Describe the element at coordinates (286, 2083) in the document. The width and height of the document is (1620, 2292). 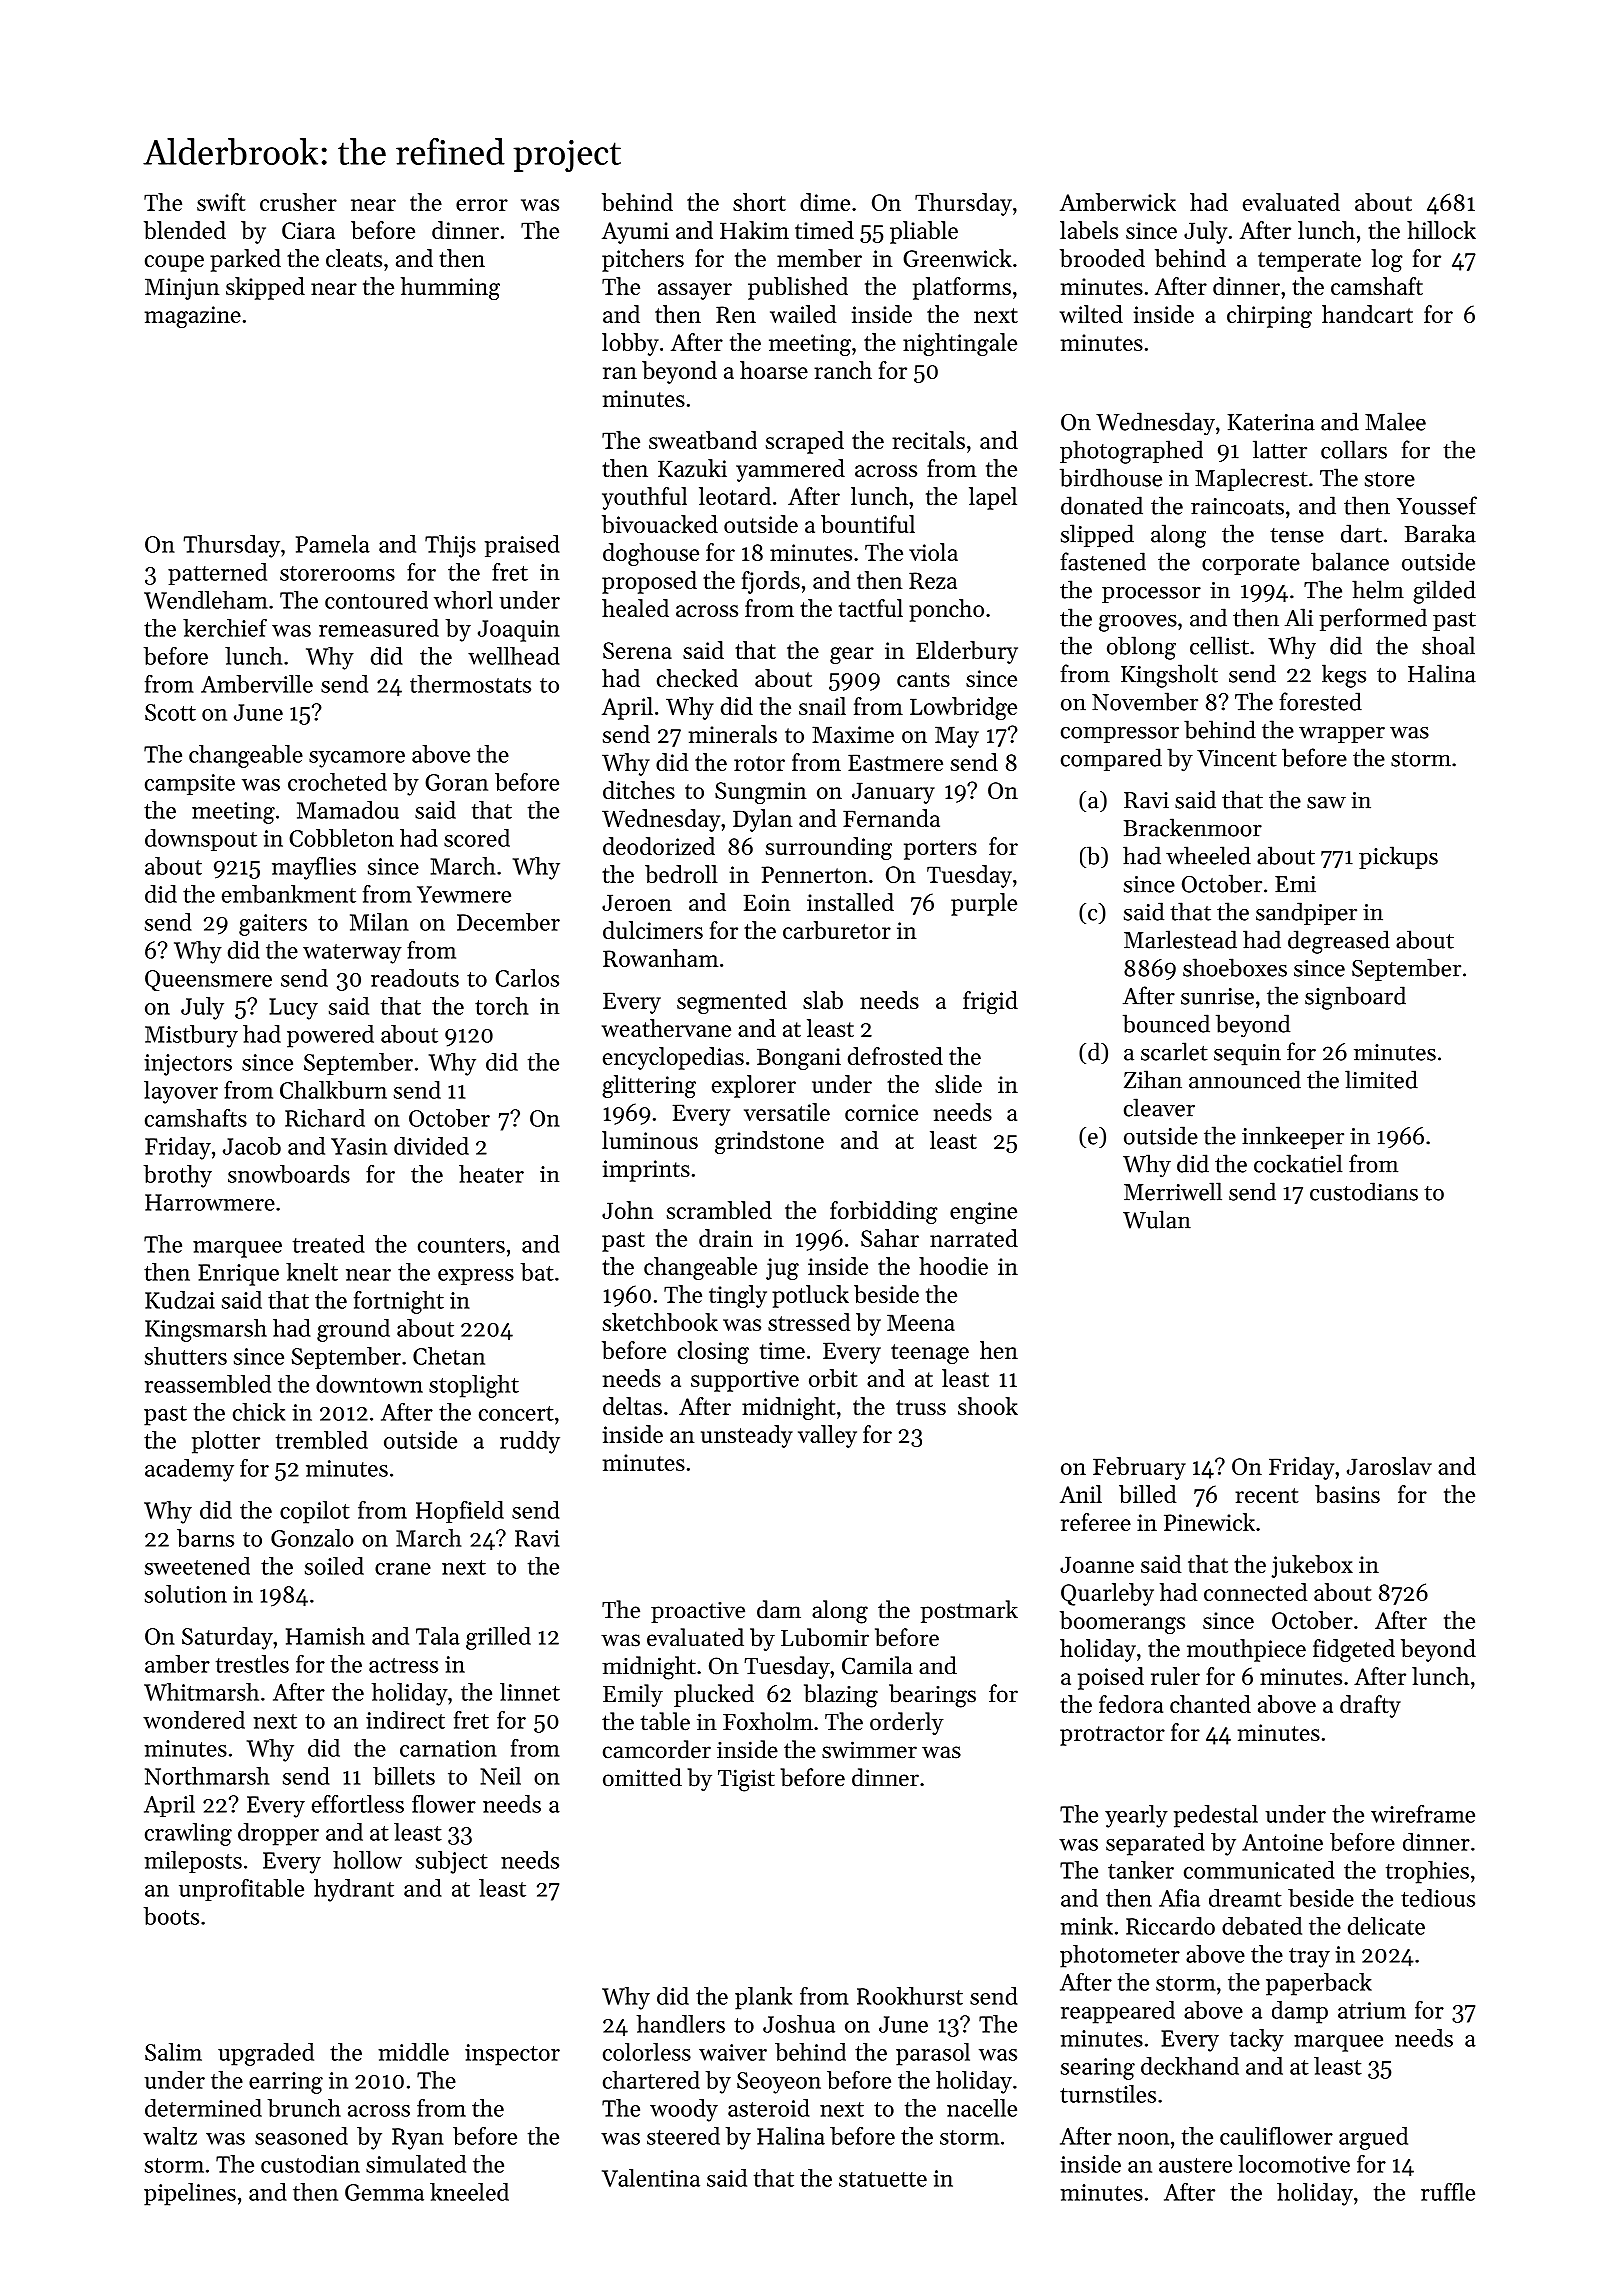
I see `earring` at that location.
